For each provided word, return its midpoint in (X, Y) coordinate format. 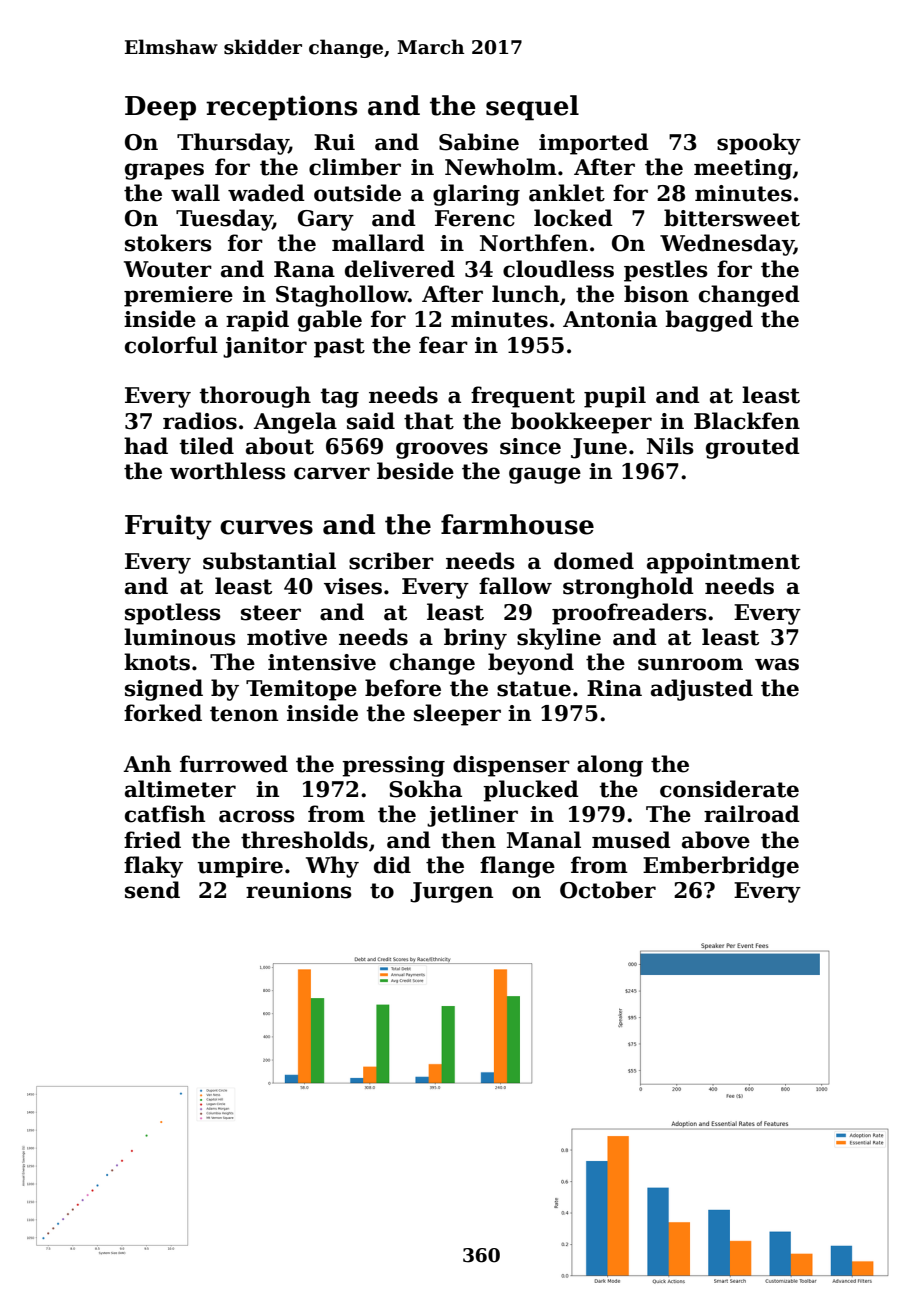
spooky (759, 144)
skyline (559, 639)
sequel (532, 108)
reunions (299, 890)
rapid (257, 321)
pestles (666, 271)
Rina (614, 688)
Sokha (425, 789)
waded (266, 193)
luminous (180, 637)
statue (534, 689)
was (777, 664)
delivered (400, 269)
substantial (269, 561)
